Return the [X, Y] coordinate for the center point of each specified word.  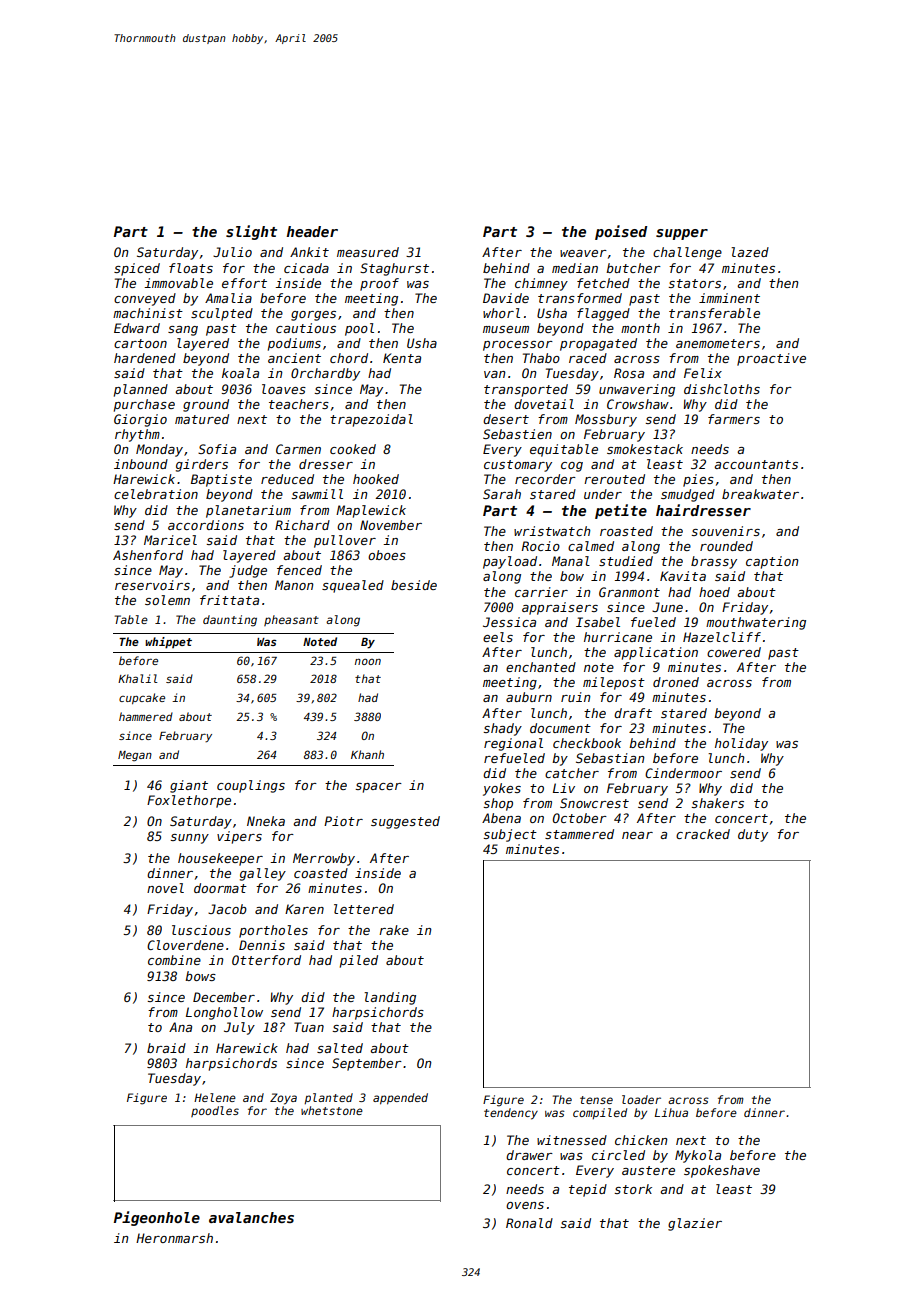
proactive [771, 359]
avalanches [251, 1217]
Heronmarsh [174, 1238]
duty [753, 835]
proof [379, 284]
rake [394, 930]
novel [165, 888]
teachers [299, 404]
